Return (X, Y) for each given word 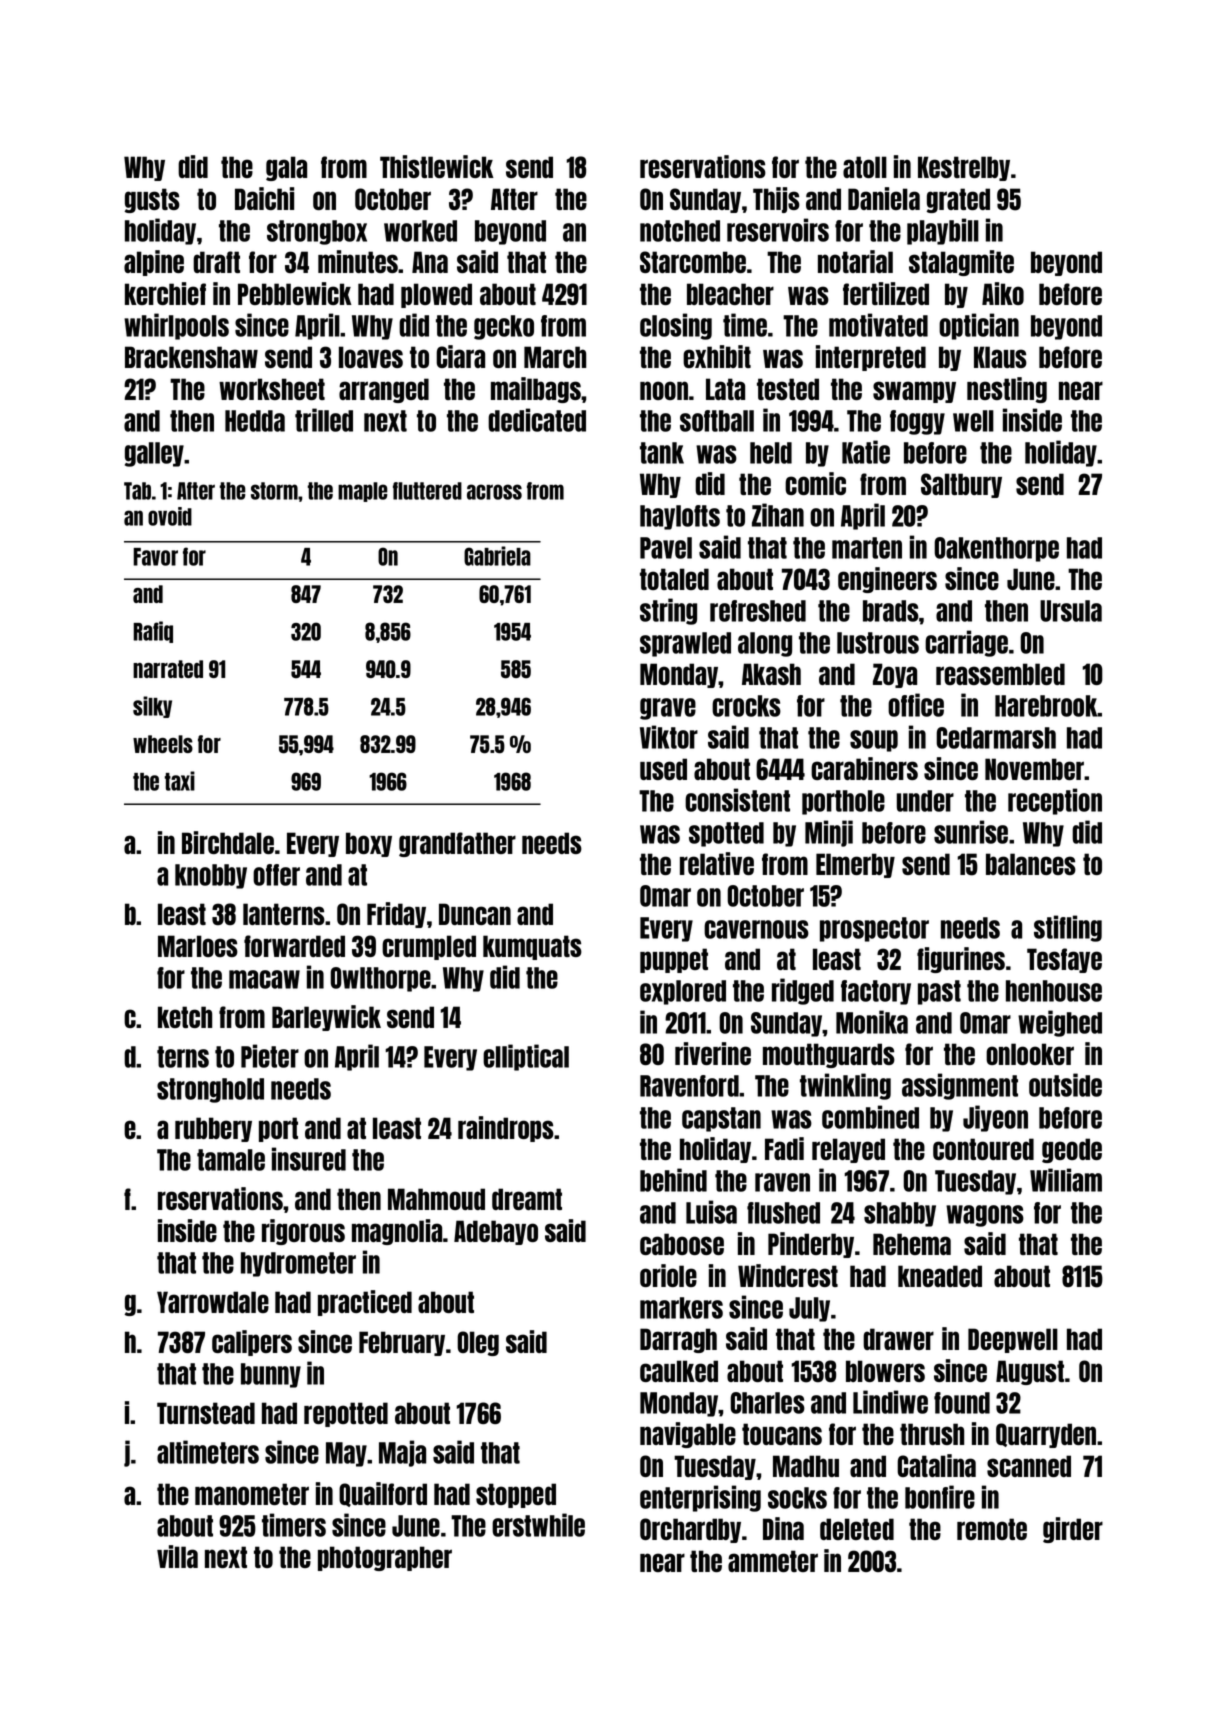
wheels (163, 744)
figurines (961, 960)
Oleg (478, 1343)
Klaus (1000, 357)
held (771, 453)
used (663, 769)
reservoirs (778, 230)
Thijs (776, 200)
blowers (885, 1371)
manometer (252, 1494)
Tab (137, 491)
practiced (365, 1303)
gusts (152, 200)
